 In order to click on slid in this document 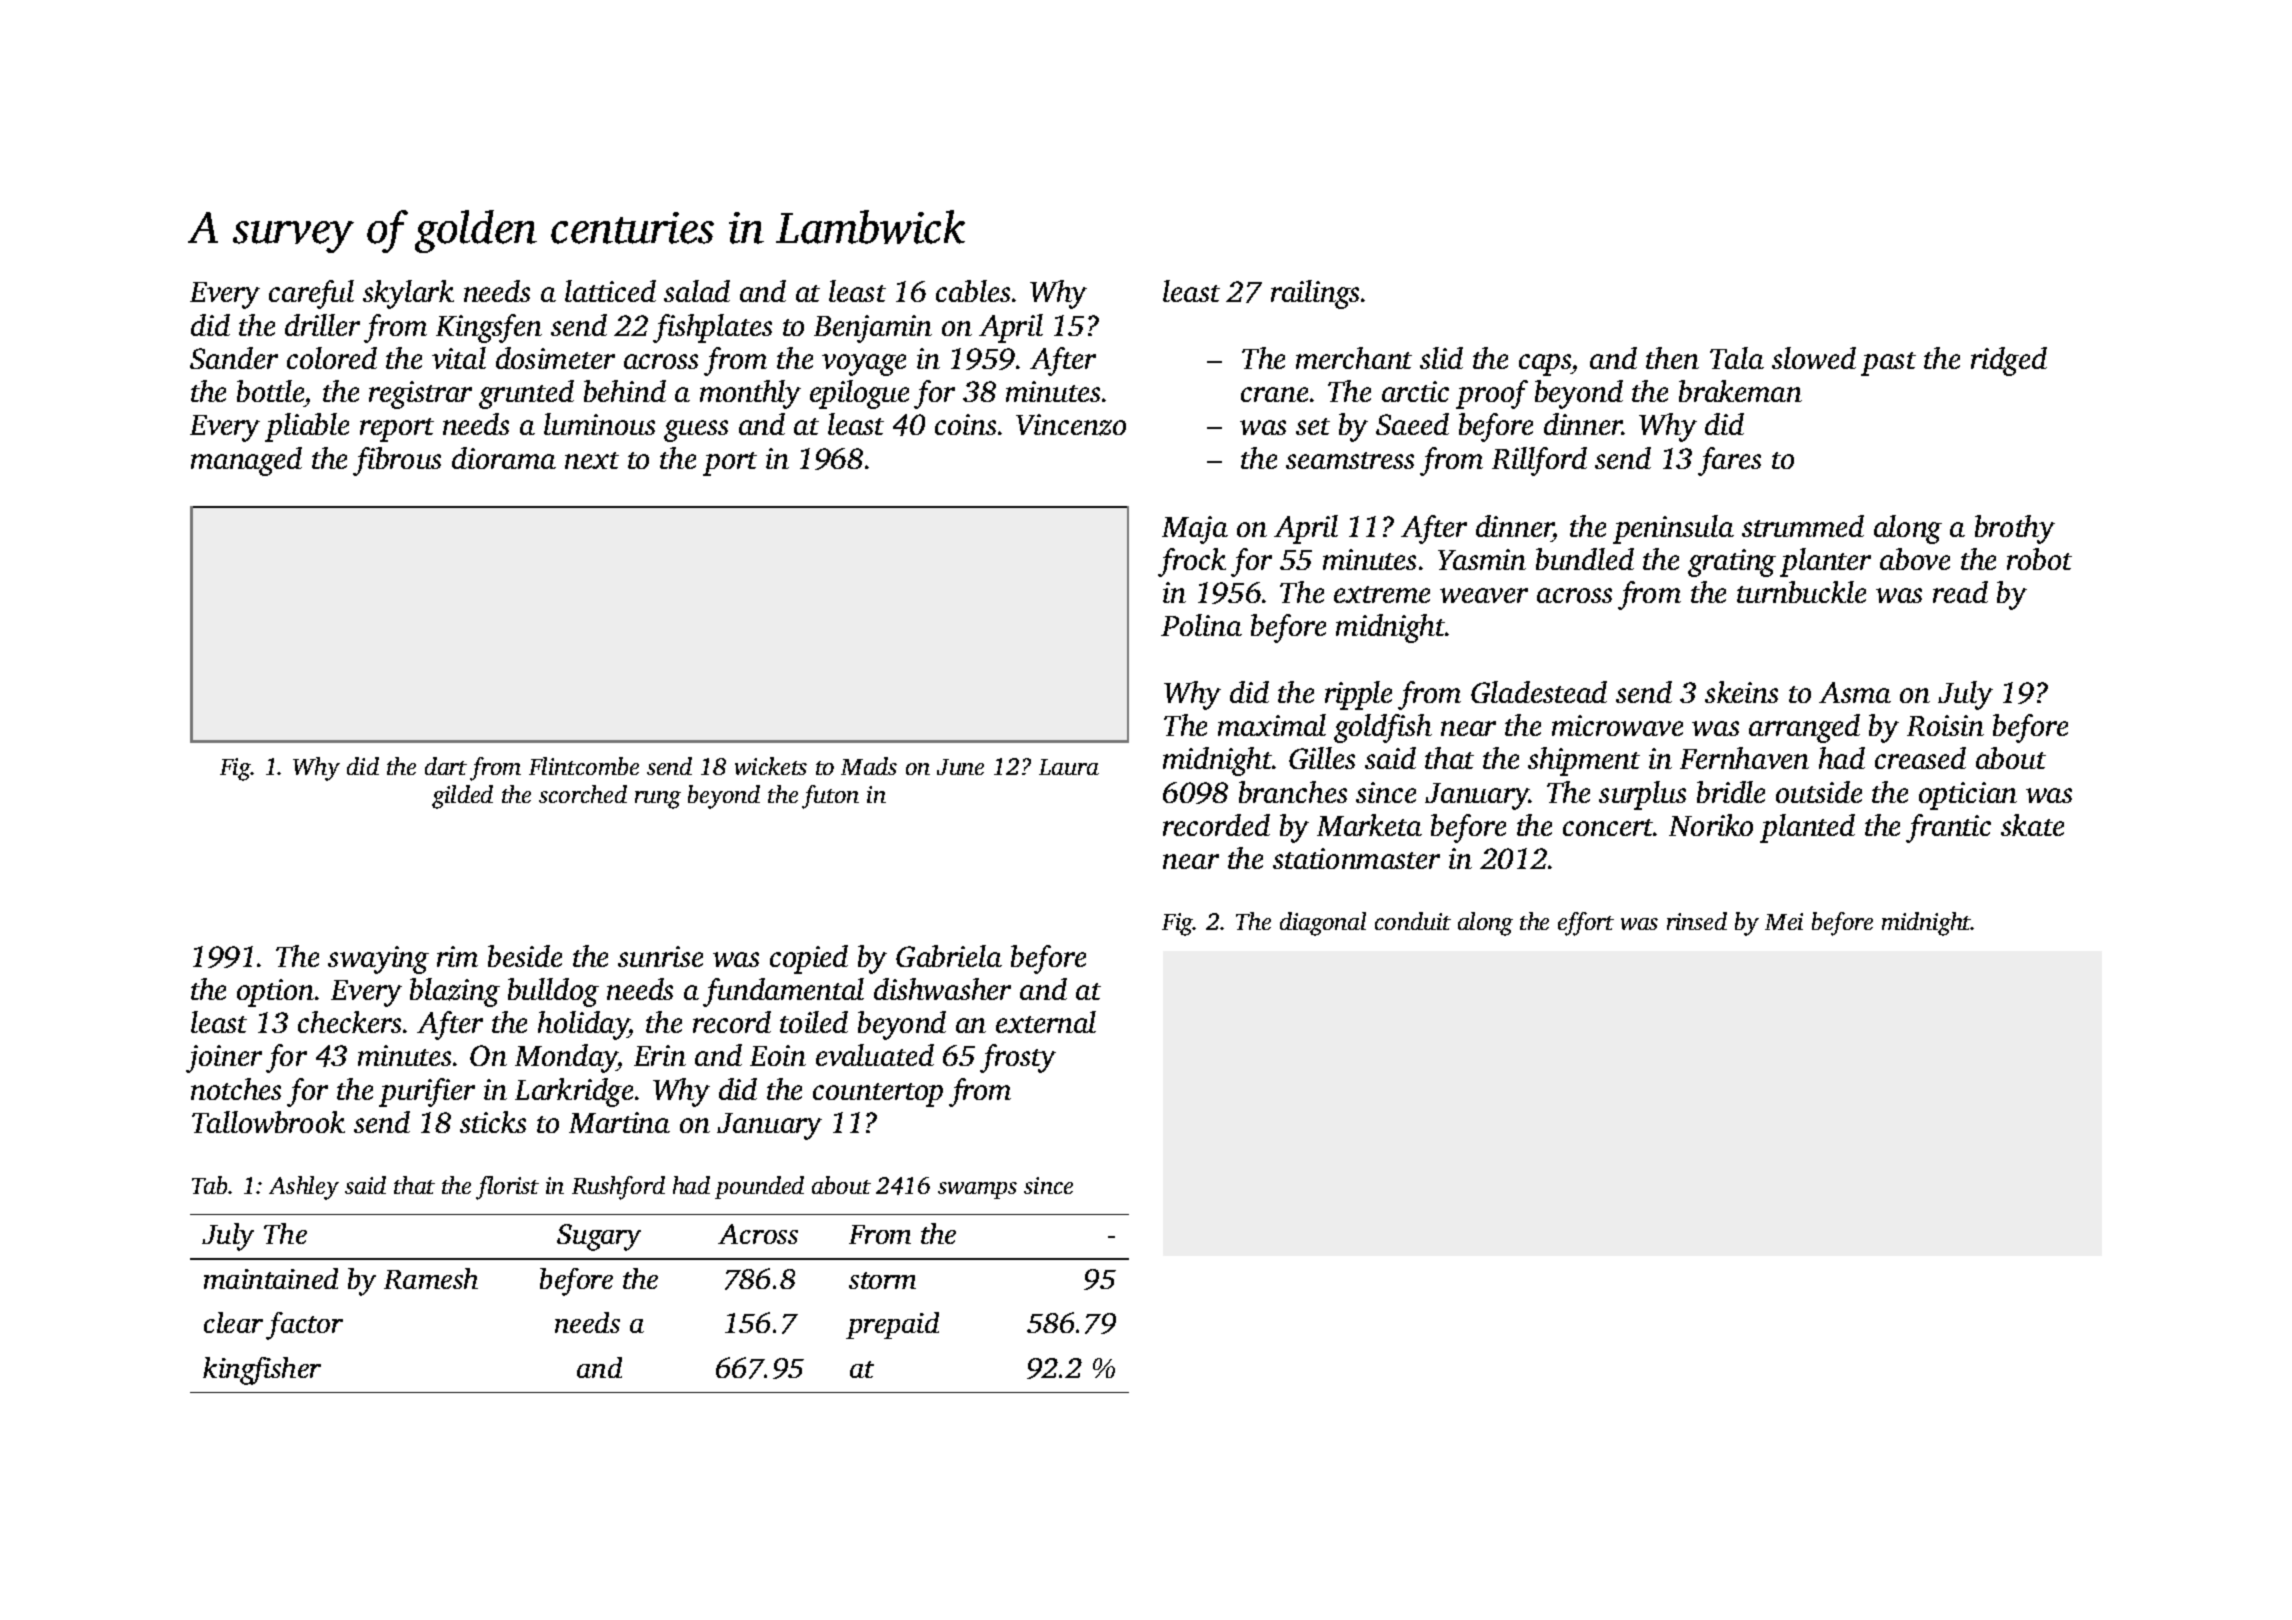, I will do `click(1441, 358)`.
